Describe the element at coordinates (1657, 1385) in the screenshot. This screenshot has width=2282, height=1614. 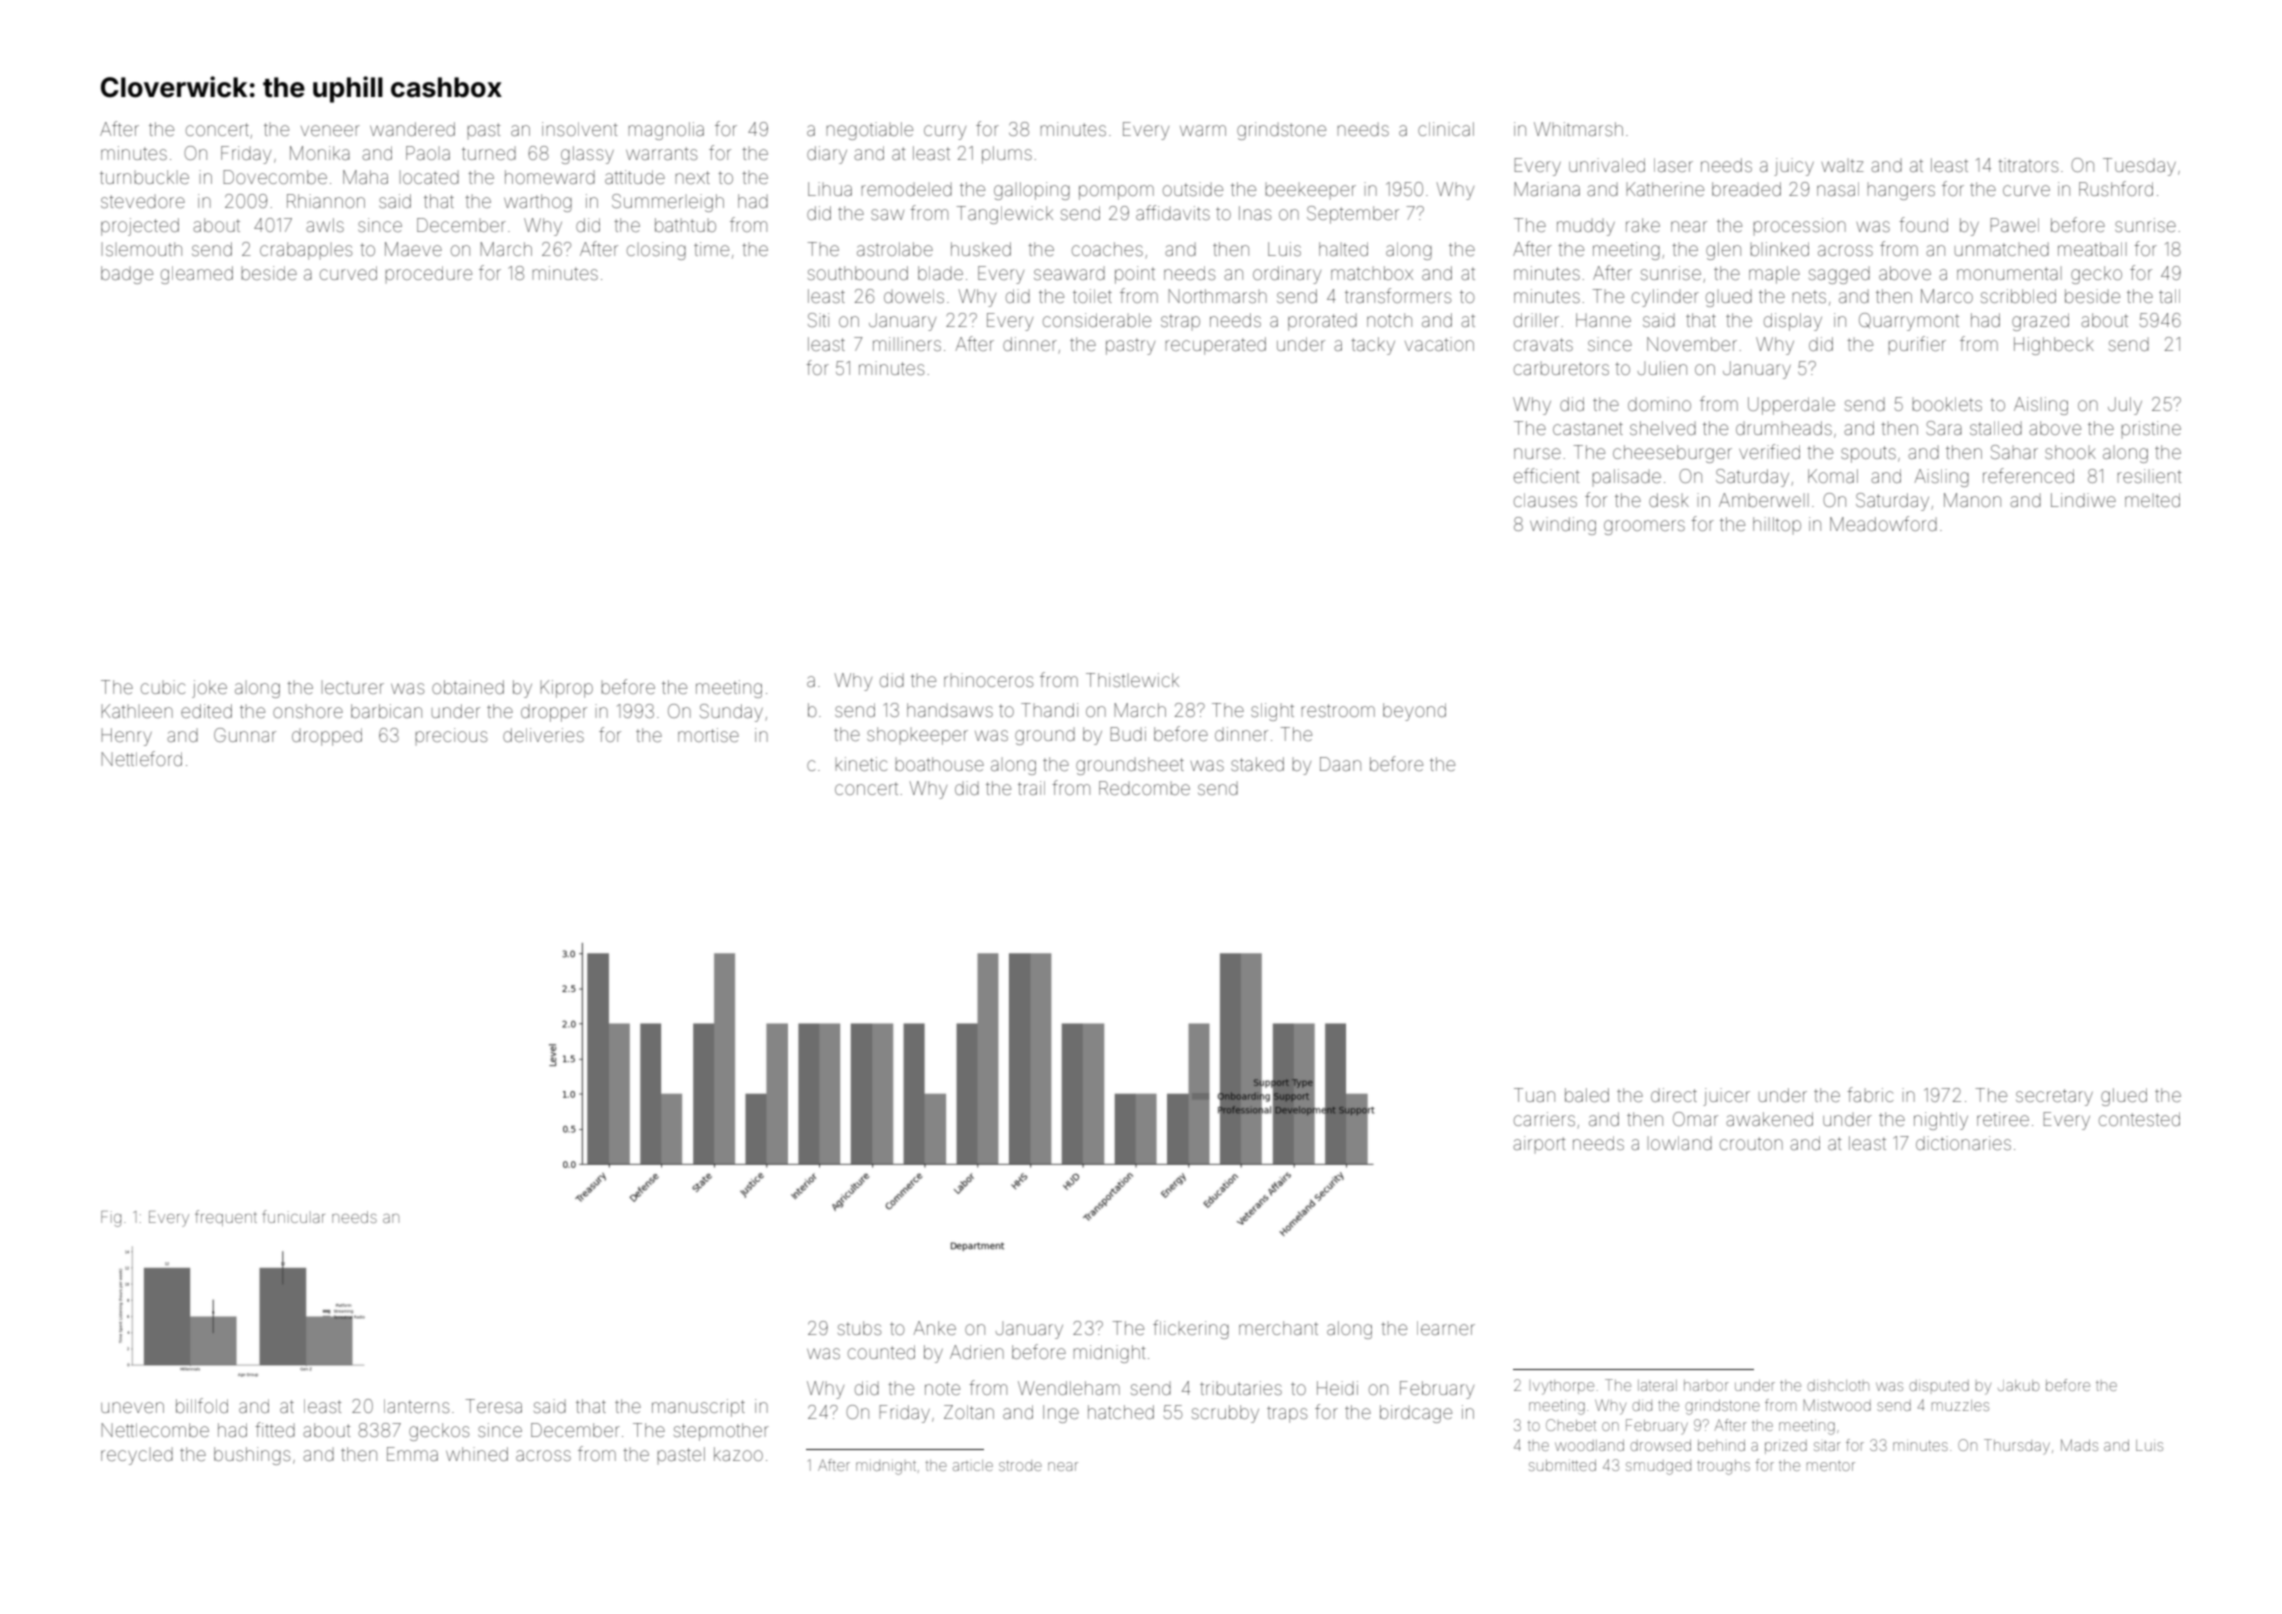
I see `lateral` at that location.
